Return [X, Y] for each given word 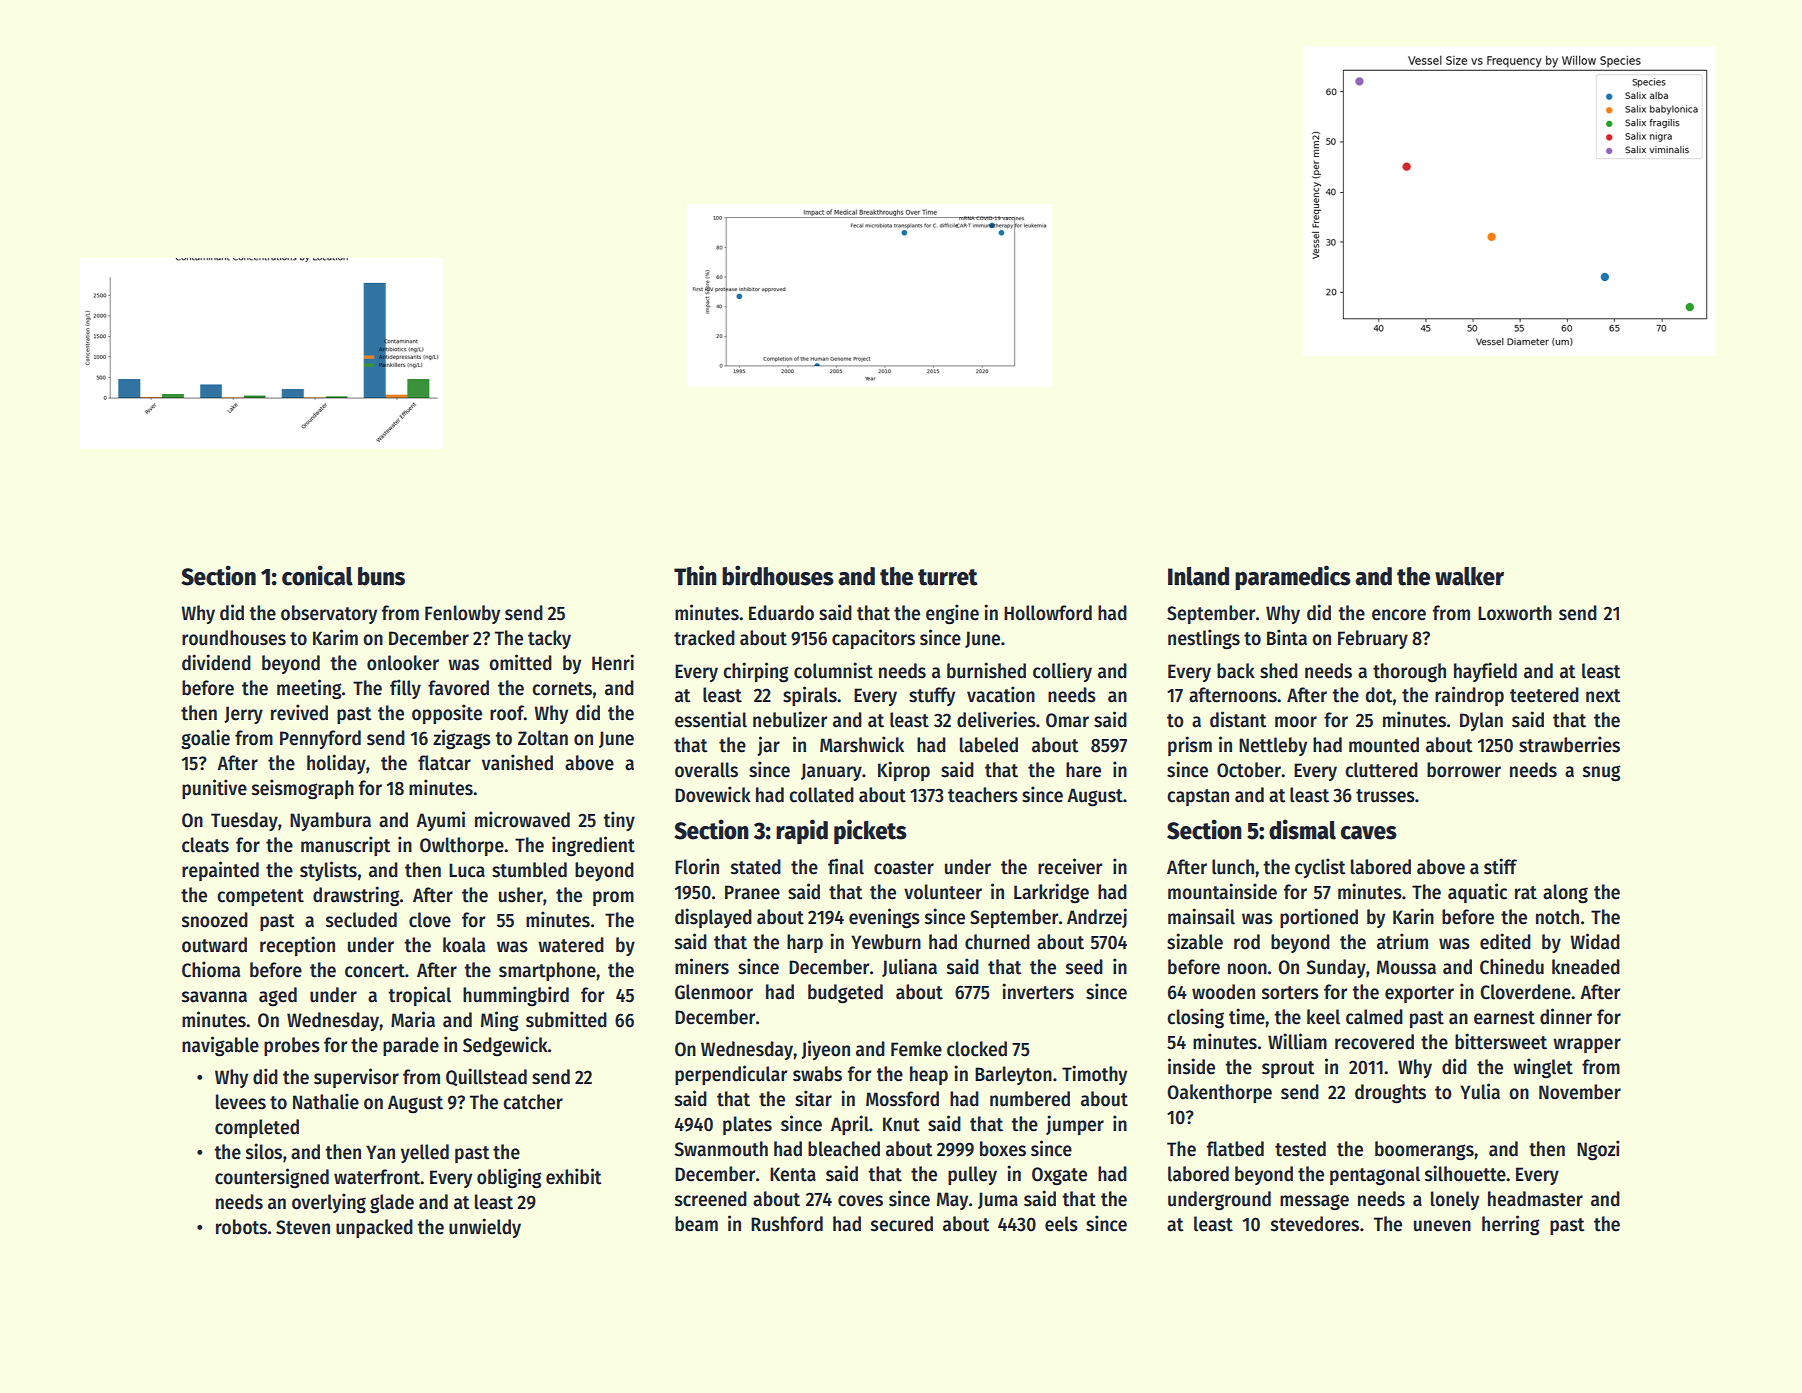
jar [768, 746]
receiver [1070, 866]
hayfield [1485, 672]
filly [405, 689]
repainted [220, 871]
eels [1061, 1224]
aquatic [1477, 893]
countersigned [272, 1178]
